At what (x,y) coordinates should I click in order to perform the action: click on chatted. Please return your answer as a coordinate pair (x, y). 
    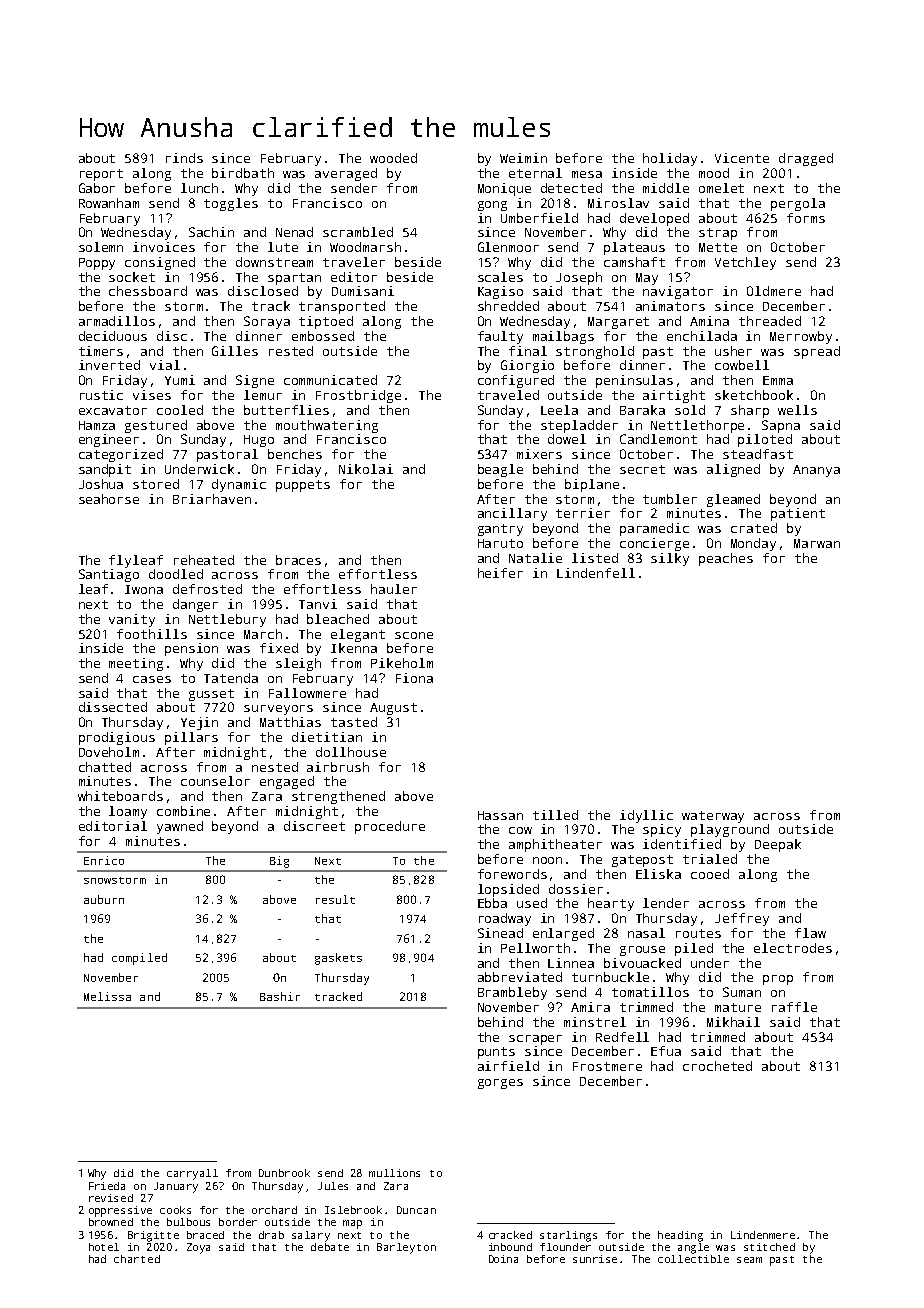
    Looking at the image, I should click on (105, 767).
